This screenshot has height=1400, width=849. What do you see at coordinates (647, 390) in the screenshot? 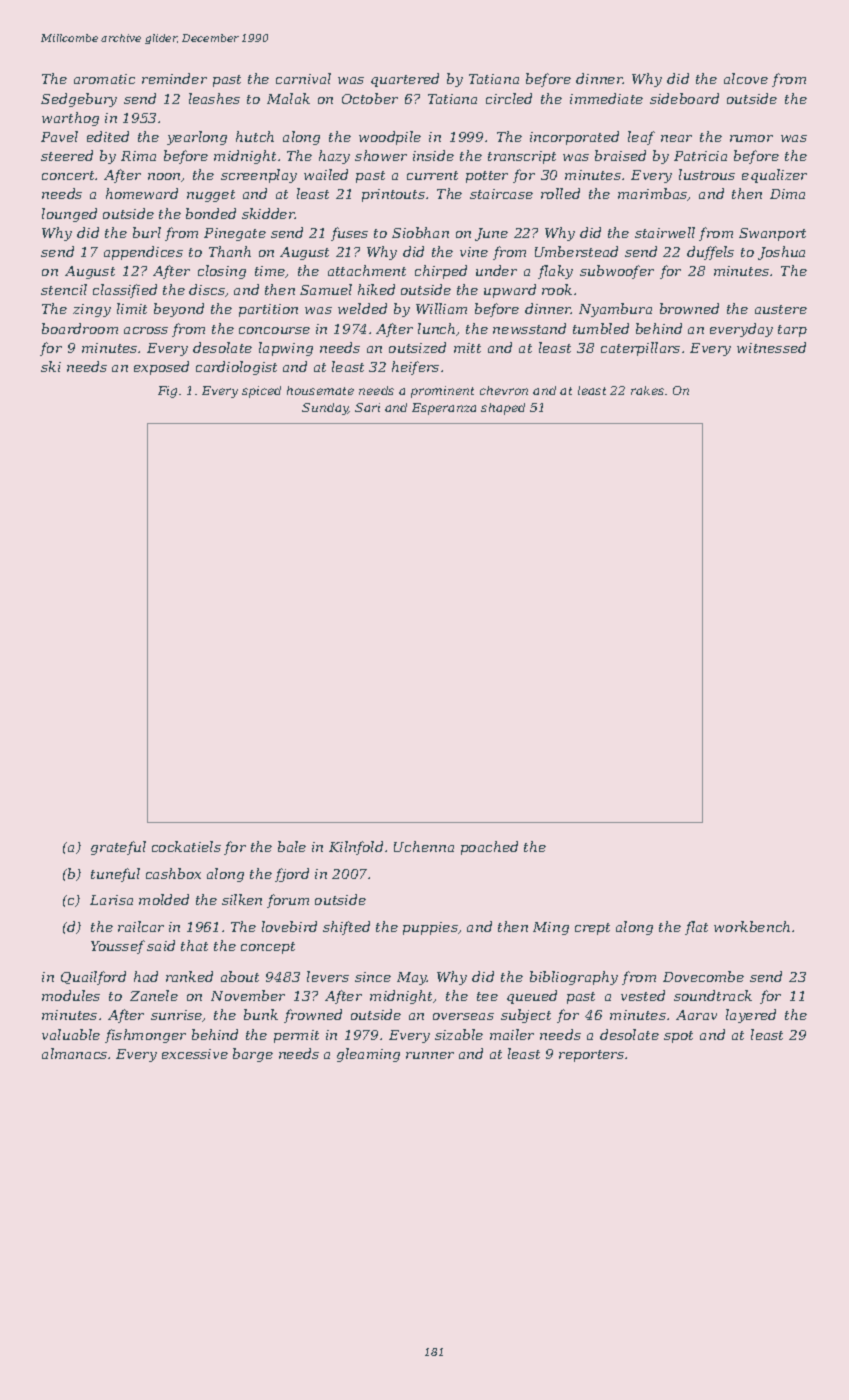
I see `rakes` at bounding box center [647, 390].
